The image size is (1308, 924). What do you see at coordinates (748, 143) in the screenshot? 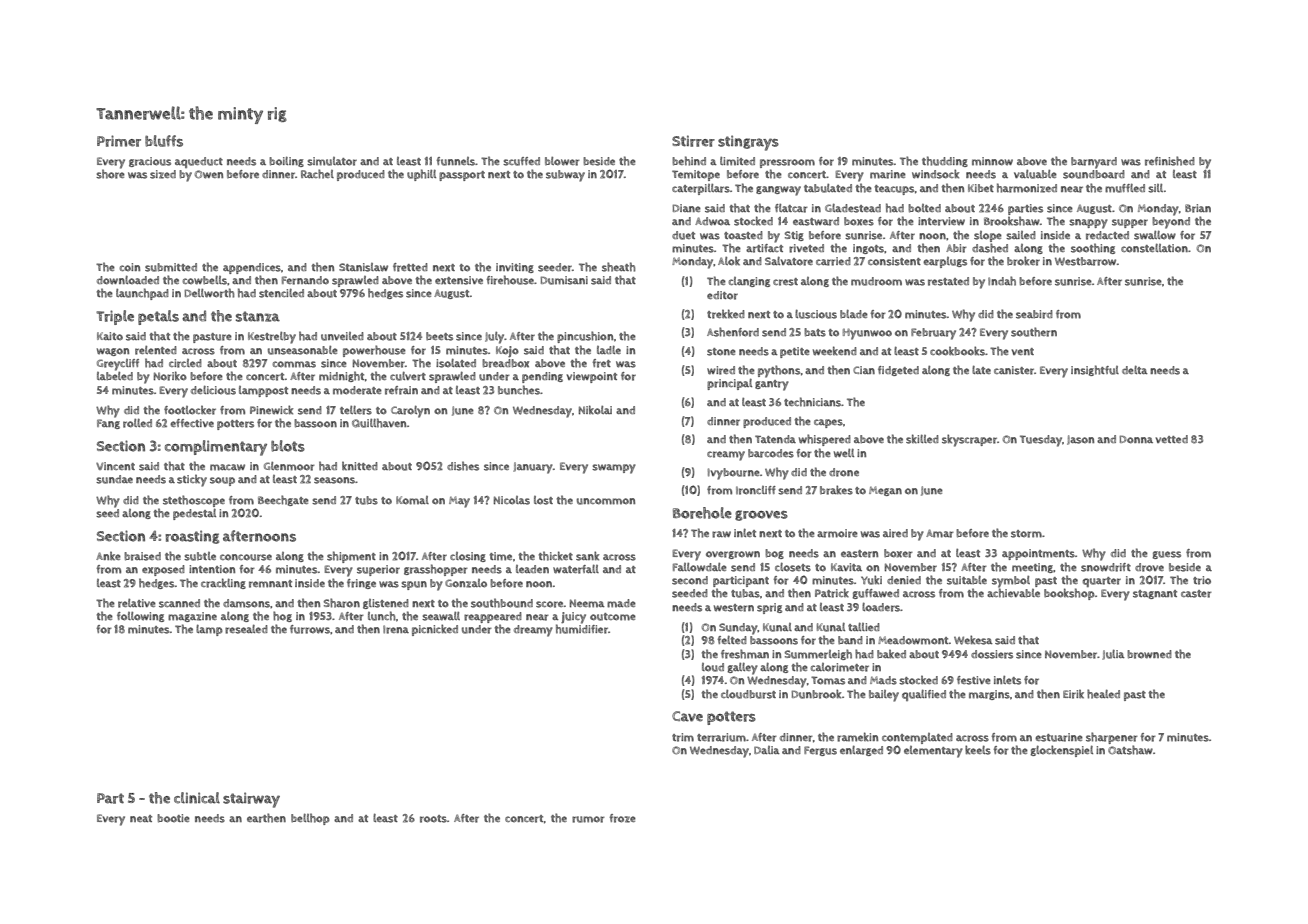
I see `stingrays` at bounding box center [748, 143].
